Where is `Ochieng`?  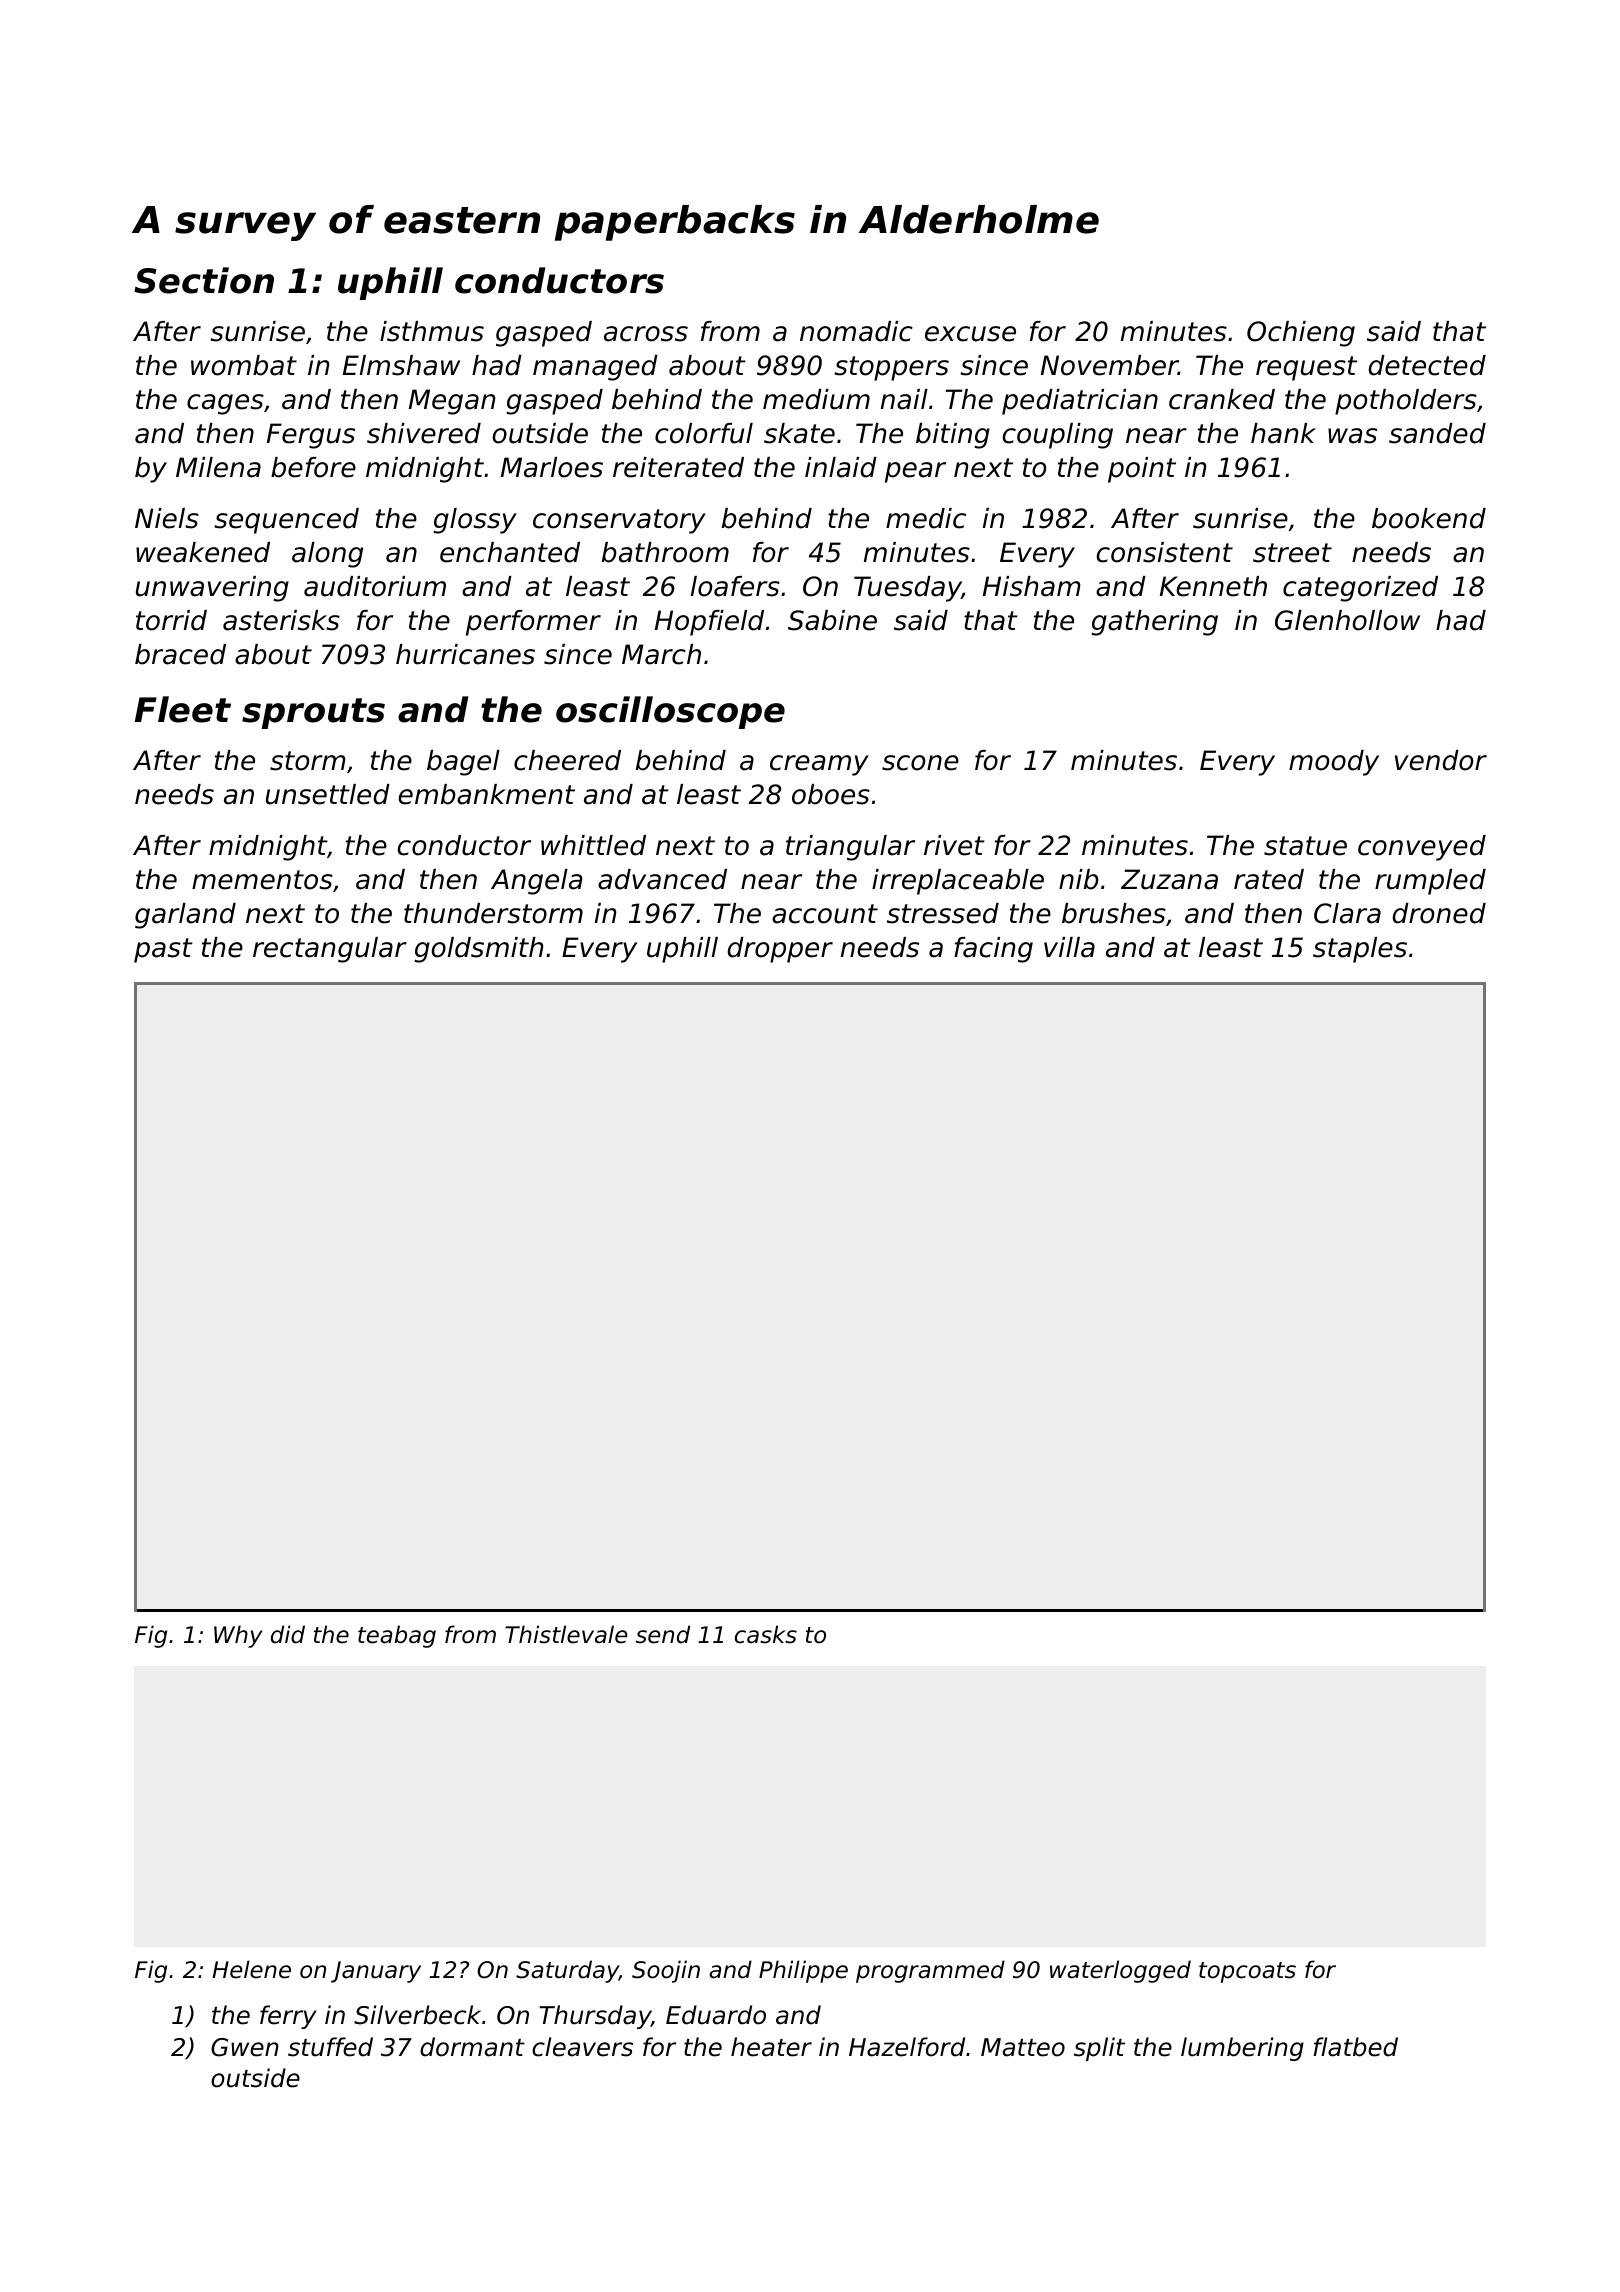
Ochieng is located at coordinates (1301, 334).
